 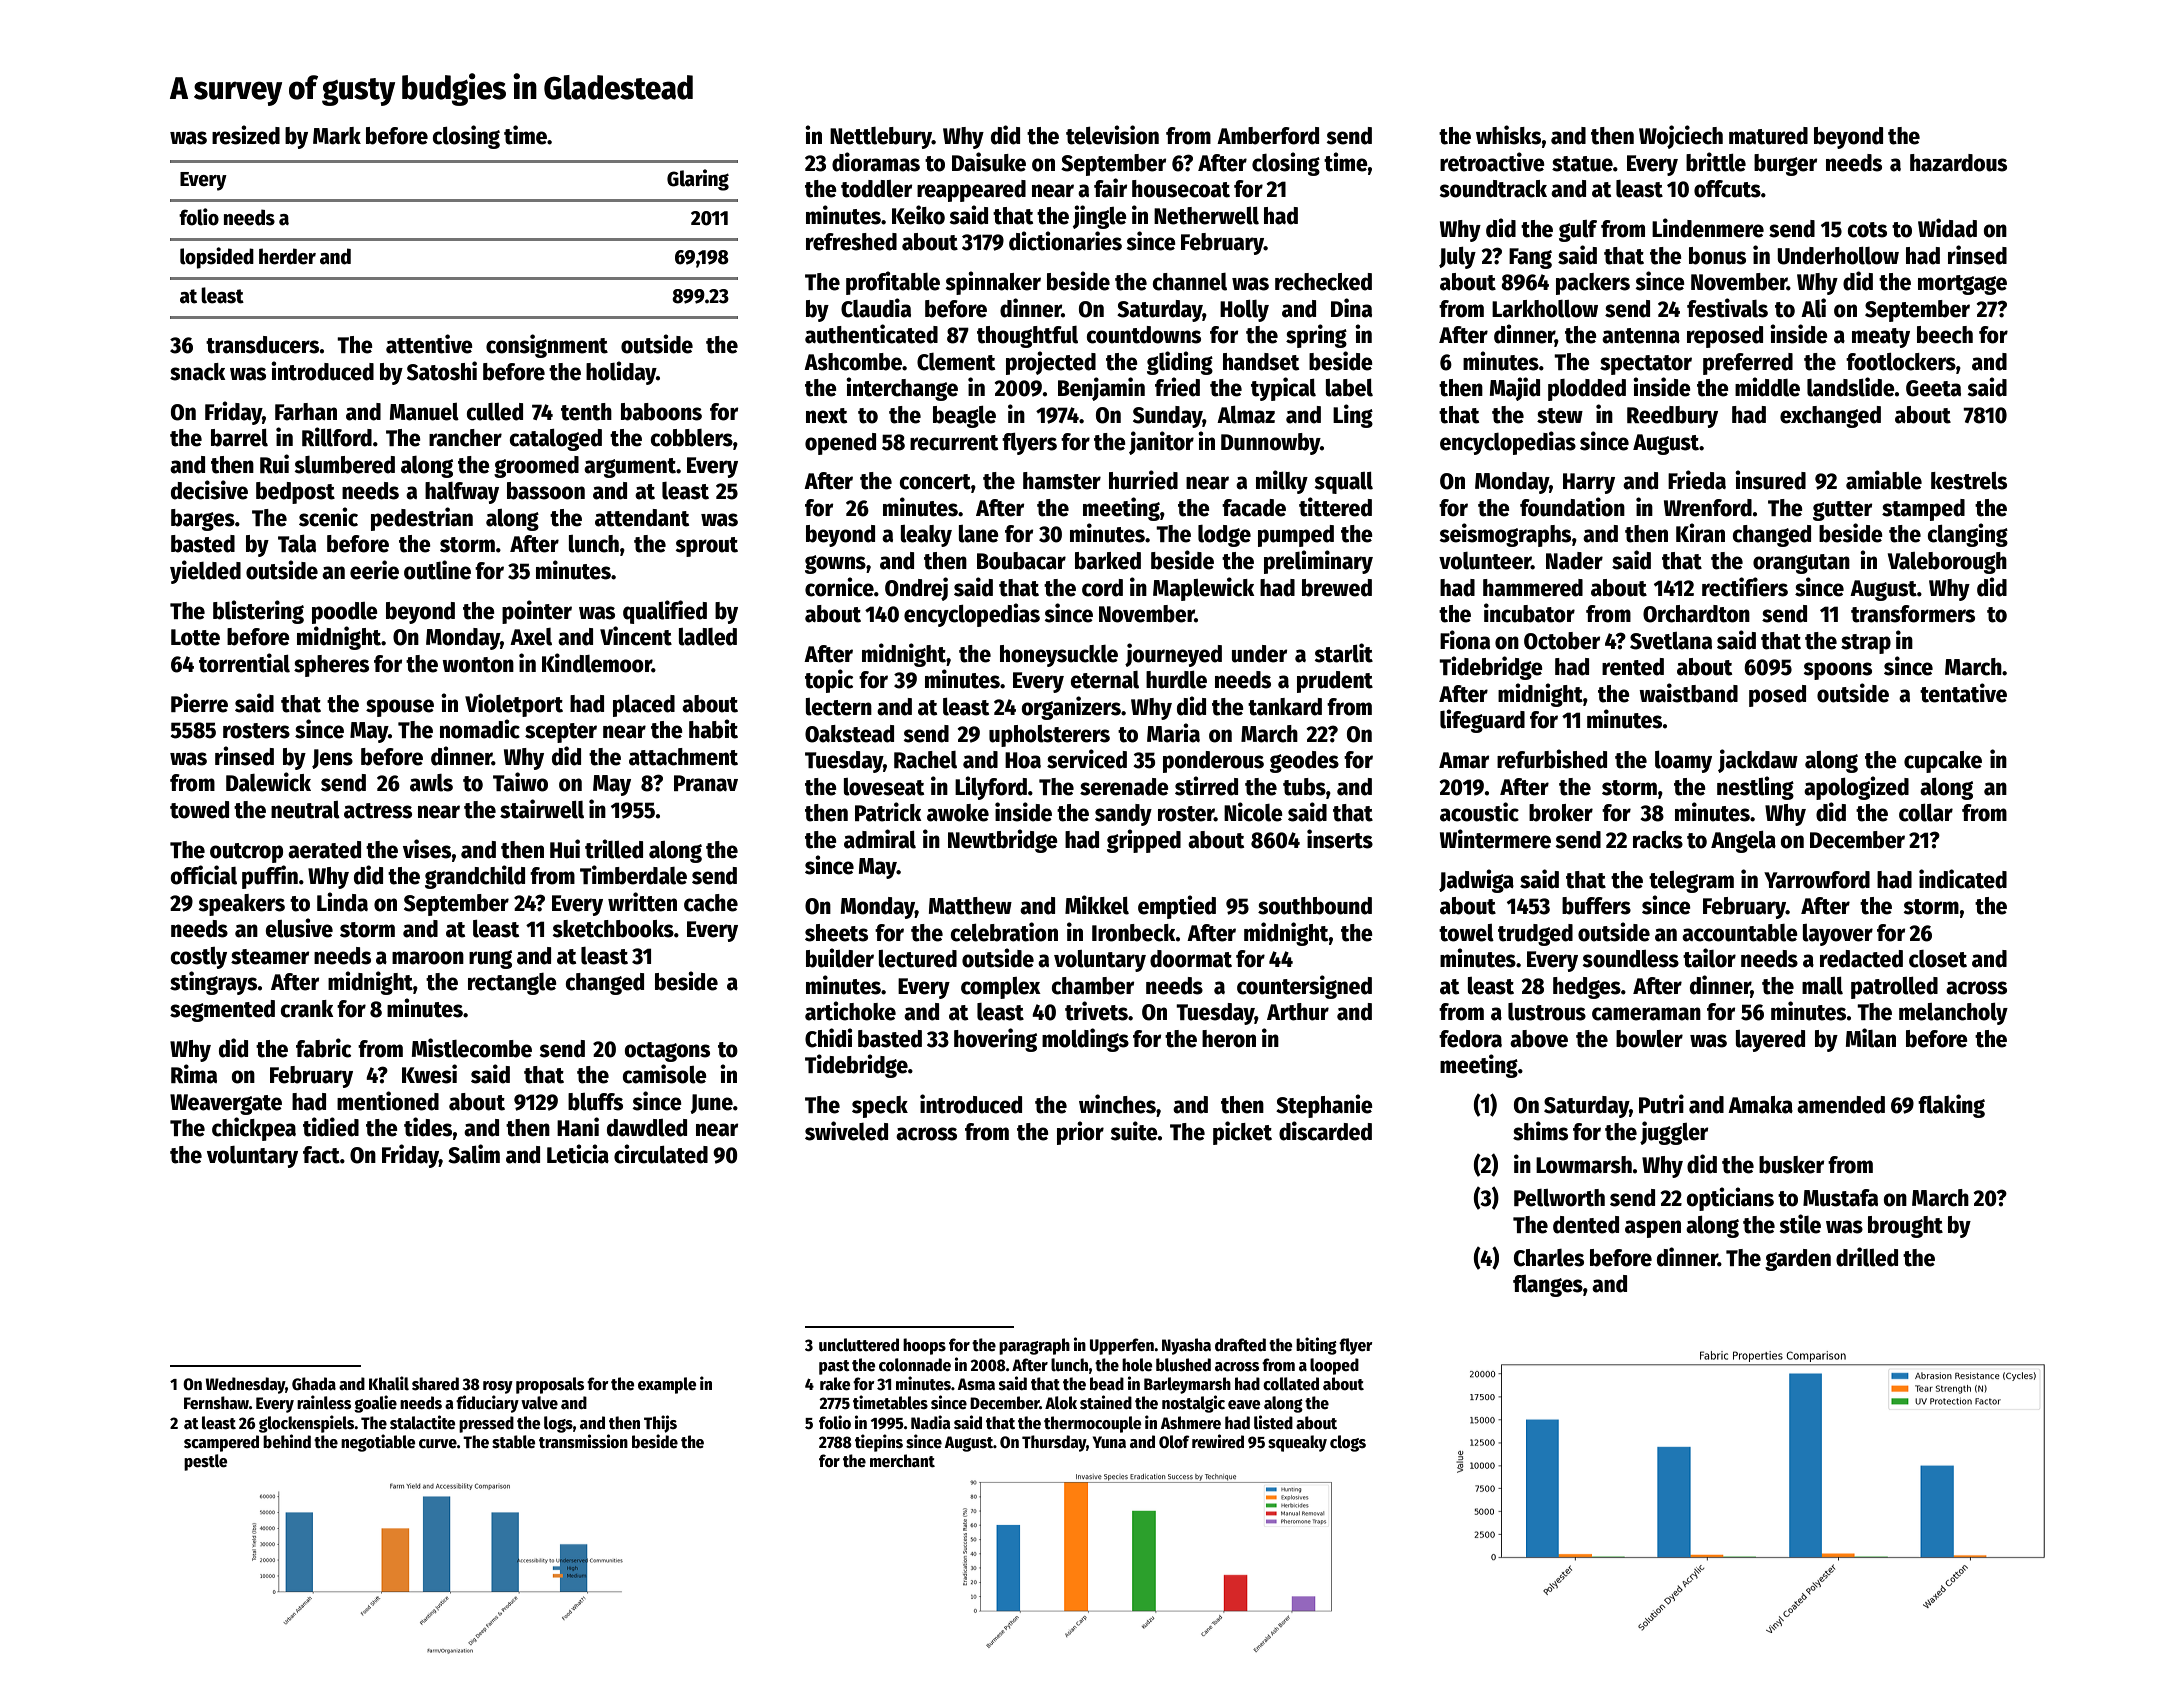 I want to click on Glaring, so click(x=698, y=180).
